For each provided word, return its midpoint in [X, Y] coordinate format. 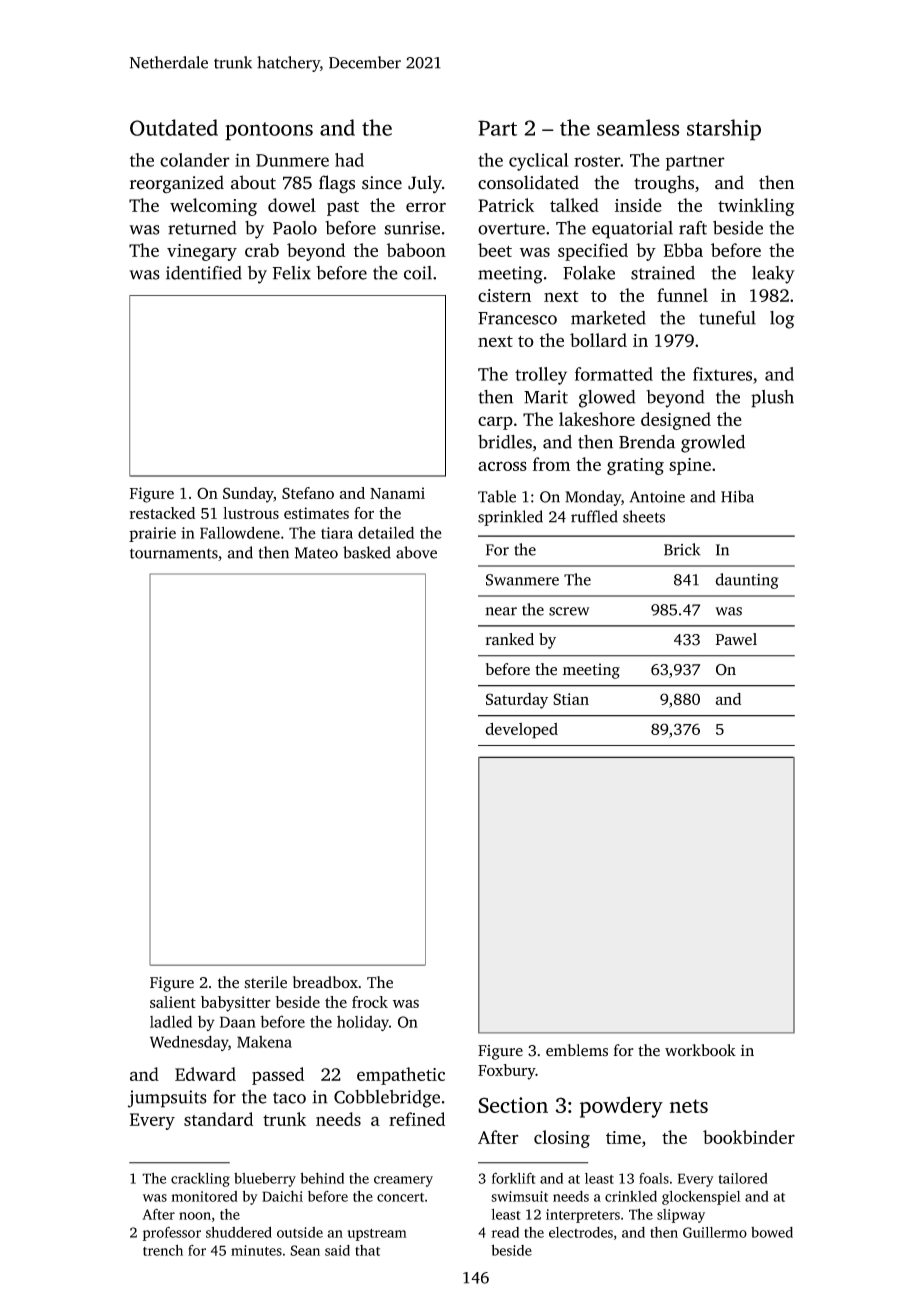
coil [418, 273]
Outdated [174, 127]
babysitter [236, 1004]
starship [724, 130]
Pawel [736, 639]
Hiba [737, 496]
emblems [577, 1050]
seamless [638, 127]
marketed [608, 318]
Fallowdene [240, 532]
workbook [700, 1050]
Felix [292, 273]
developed [521, 731]
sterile [265, 982]
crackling [200, 1180]
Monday [593, 498]
